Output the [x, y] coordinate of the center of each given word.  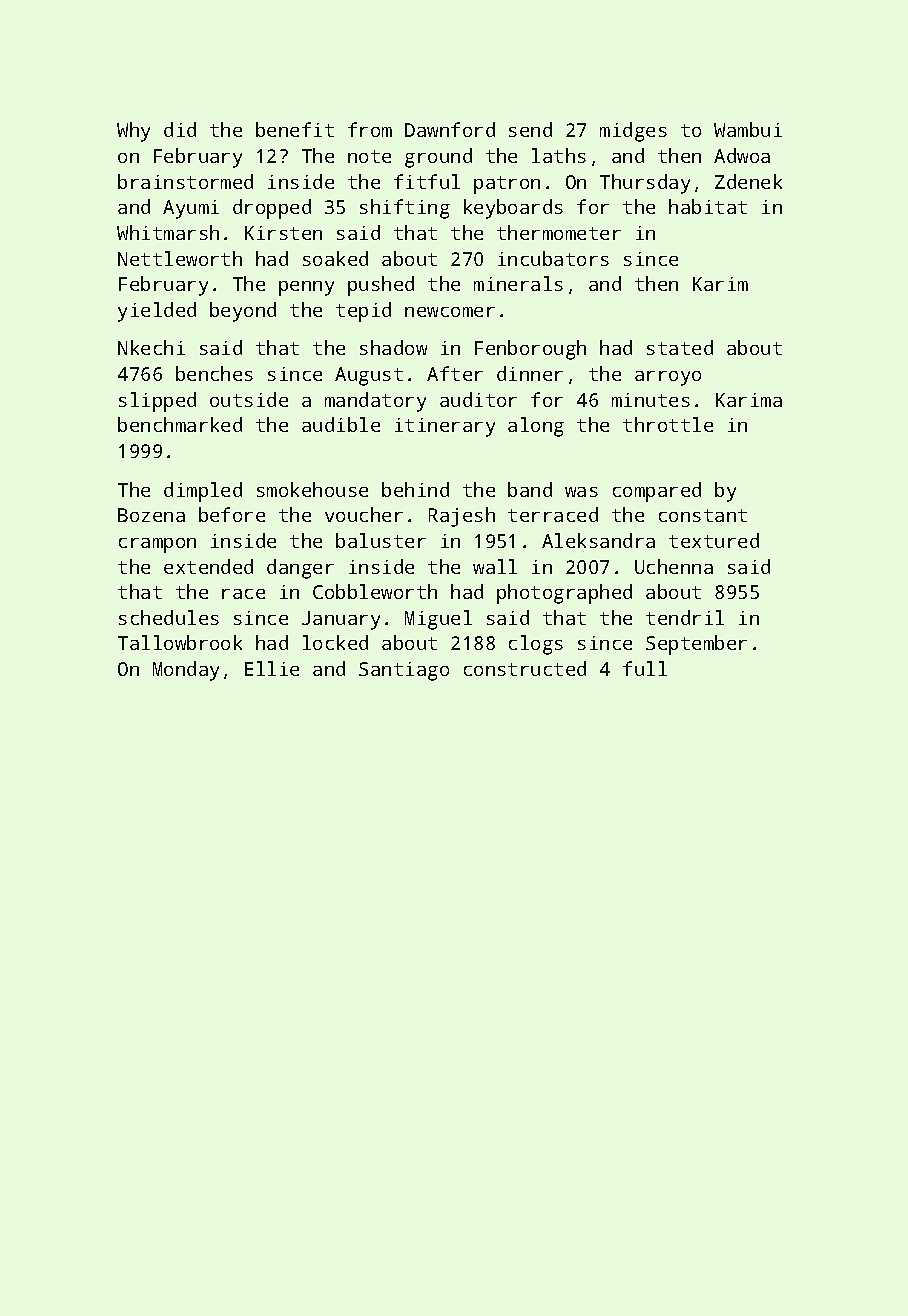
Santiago [404, 671]
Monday [186, 671]
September [696, 645]
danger [300, 569]
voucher [364, 514]
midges [633, 132]
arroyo [668, 378]
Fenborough [530, 350]
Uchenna [674, 566]
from [370, 129]
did [180, 129]
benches [214, 373]
